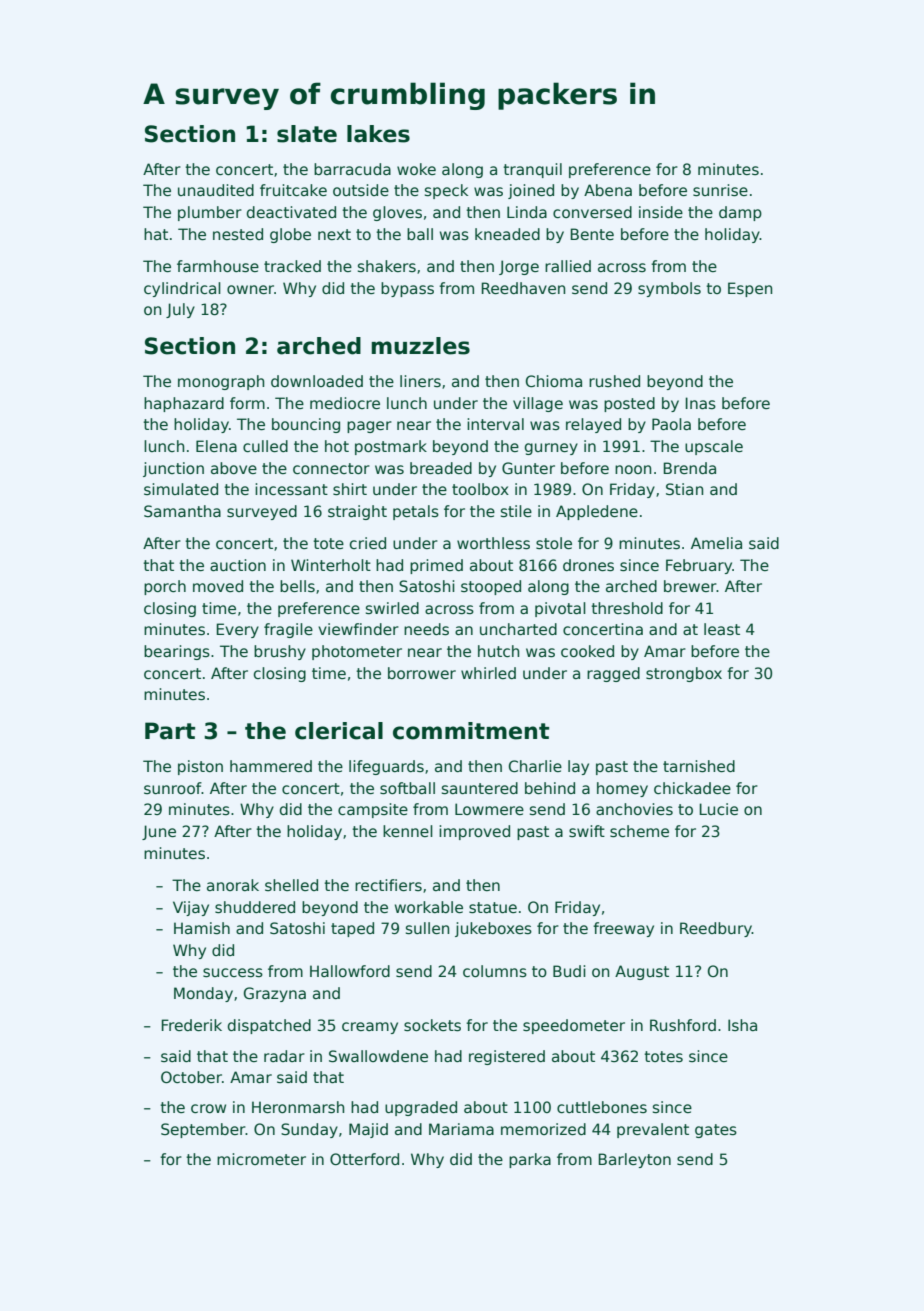 The height and width of the page is (1311, 924). Describe the element at coordinates (275, 994) in the page. I see `Grazyna` at that location.
